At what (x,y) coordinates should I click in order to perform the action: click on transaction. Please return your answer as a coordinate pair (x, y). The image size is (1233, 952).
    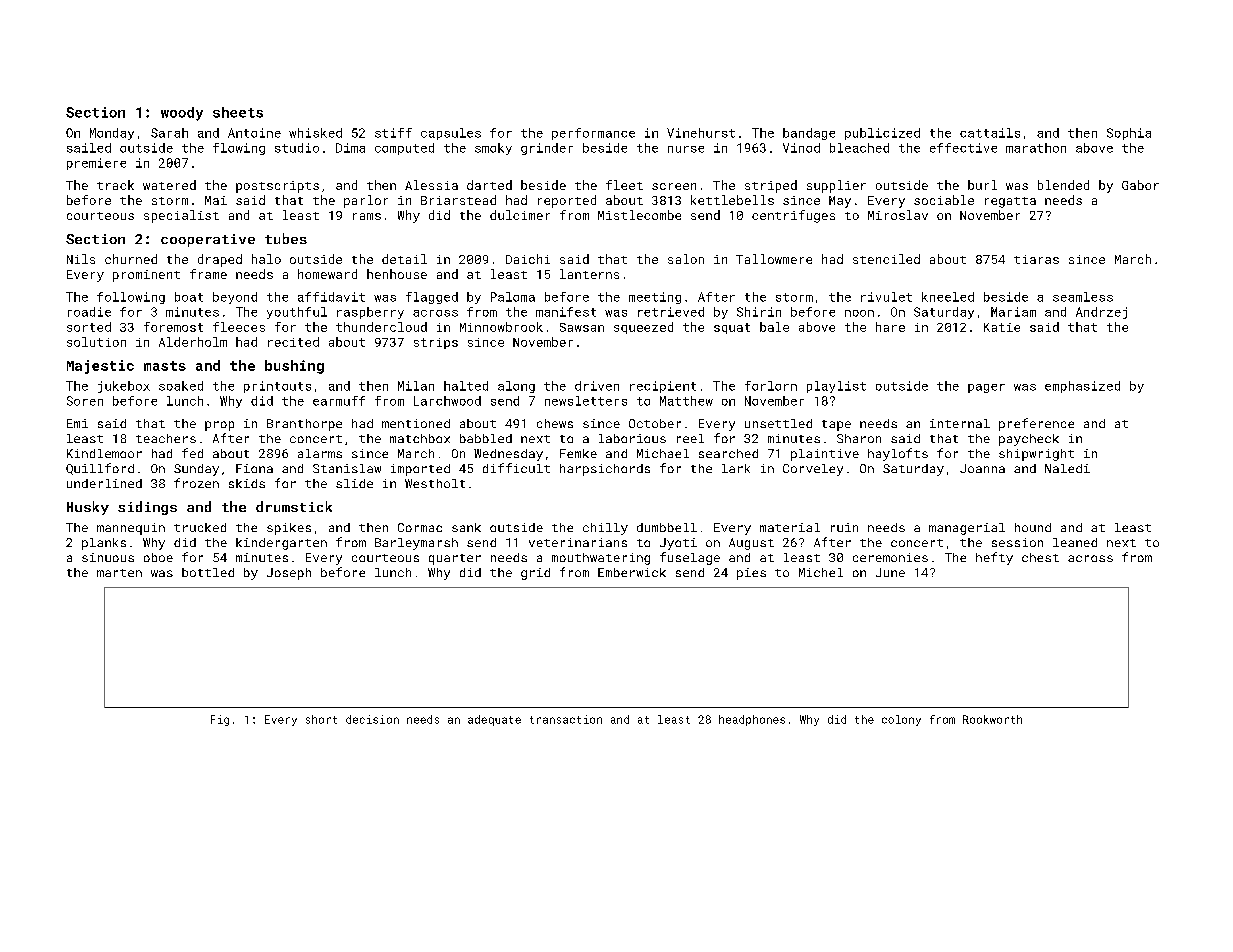
    Looking at the image, I should click on (566, 719).
